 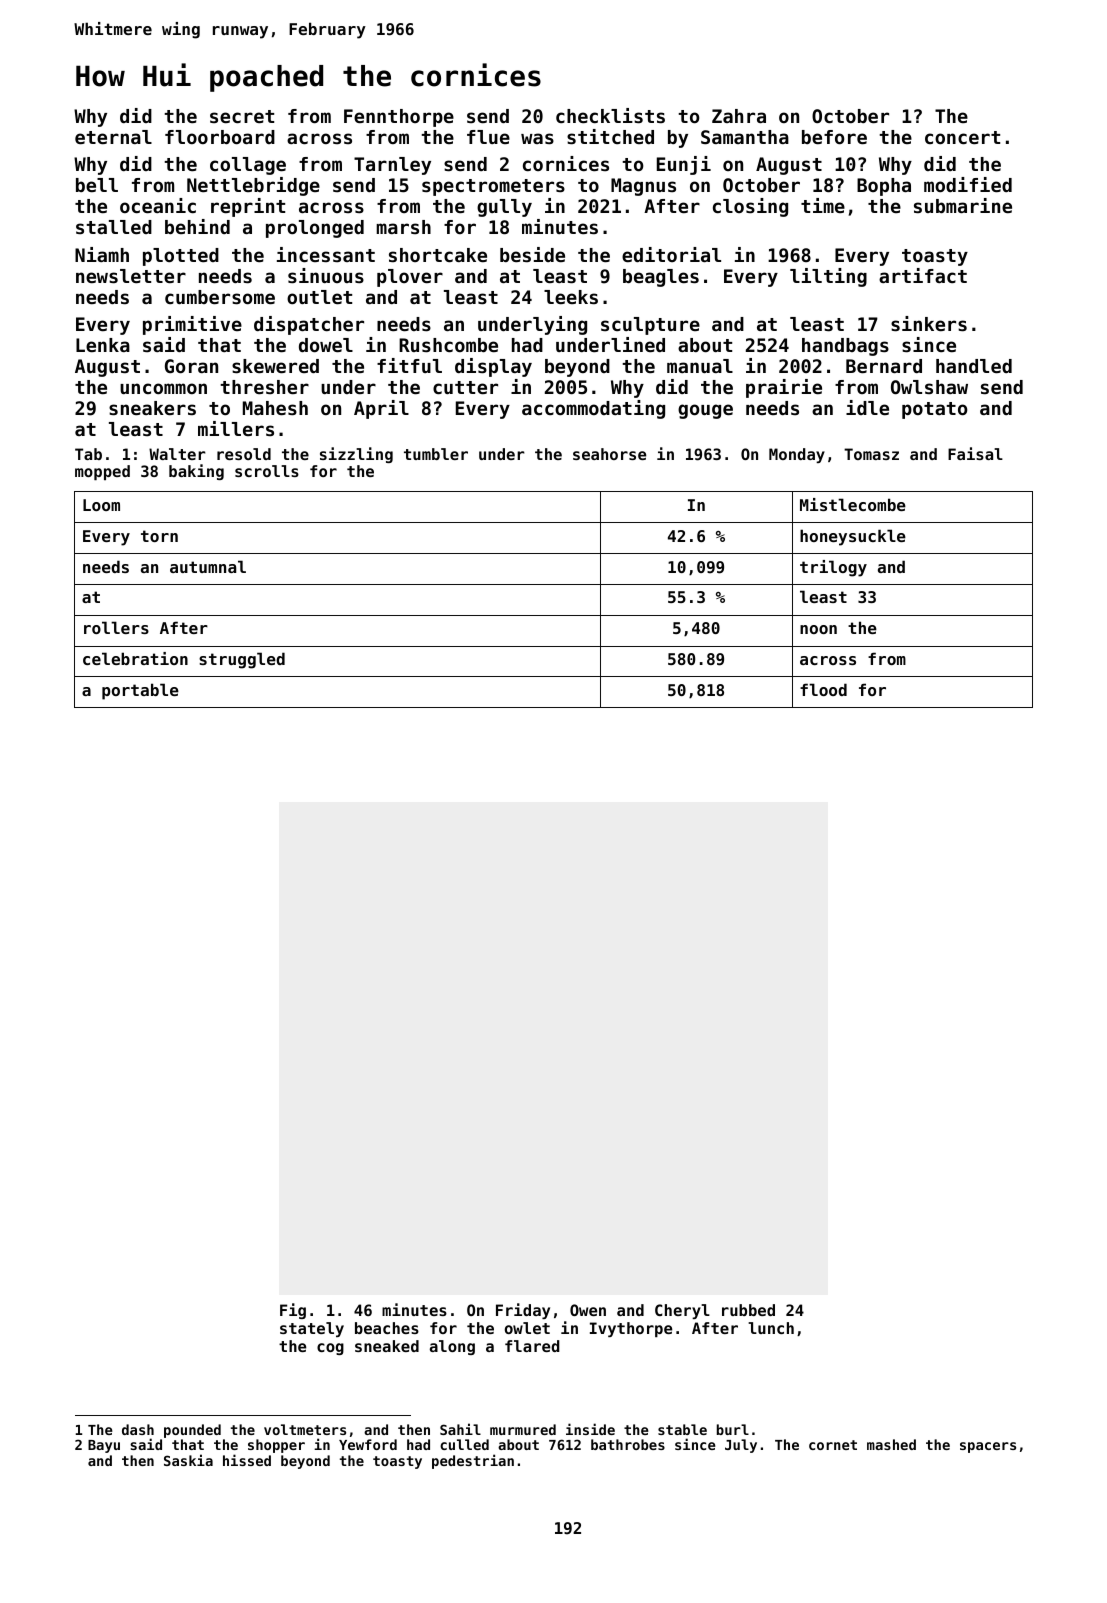 What do you see at coordinates (101, 505) in the document?
I see `Loom` at bounding box center [101, 505].
